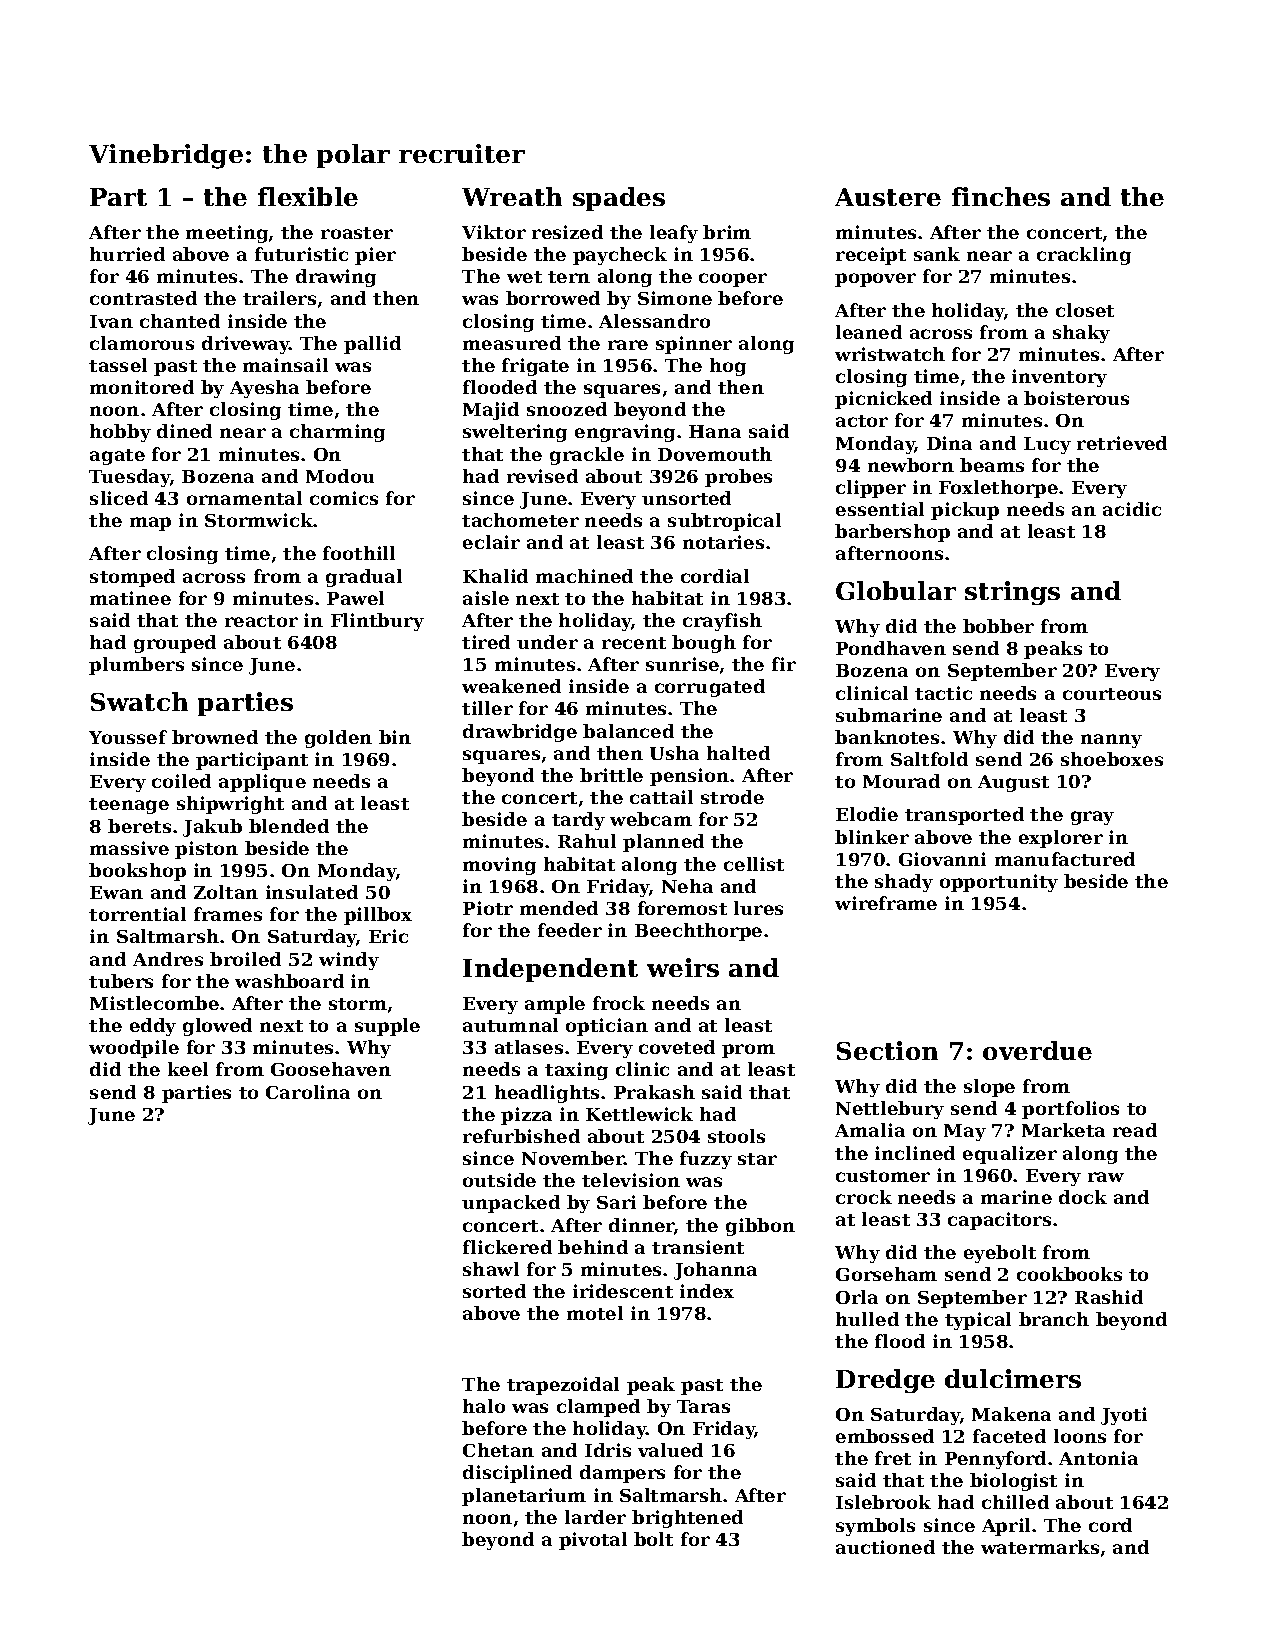 This page has width=1261, height=1631. Describe the element at coordinates (595, 1517) in the page. I see `larder` at that location.
